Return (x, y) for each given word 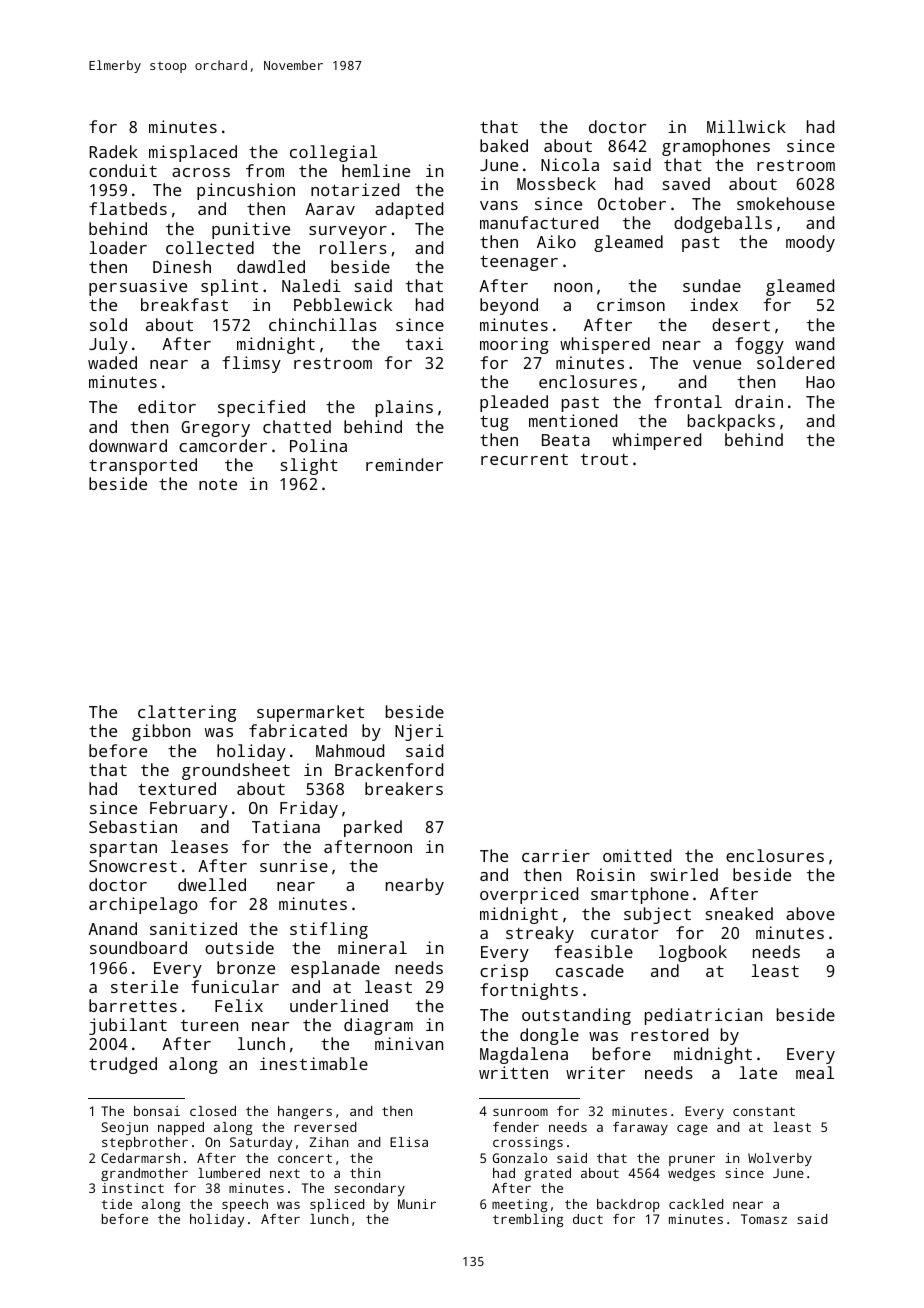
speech (245, 1205)
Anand (112, 928)
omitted (637, 855)
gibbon (161, 732)
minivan (409, 1043)
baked (504, 145)
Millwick (746, 126)
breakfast (184, 304)
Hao (820, 382)
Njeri (419, 732)
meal (815, 1072)
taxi (425, 343)
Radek (114, 151)
